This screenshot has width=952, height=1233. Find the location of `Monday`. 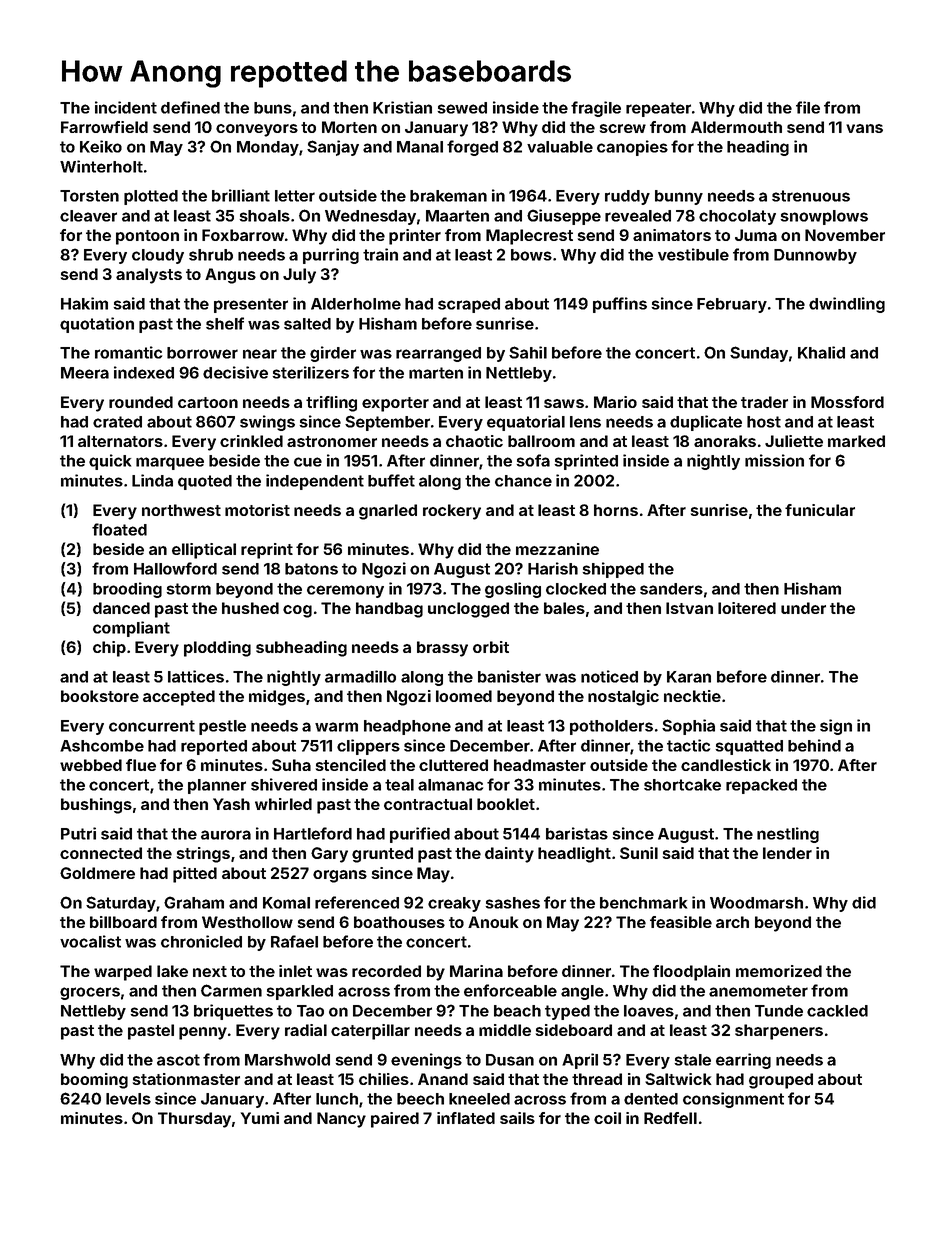

Monday is located at coordinates (268, 148).
